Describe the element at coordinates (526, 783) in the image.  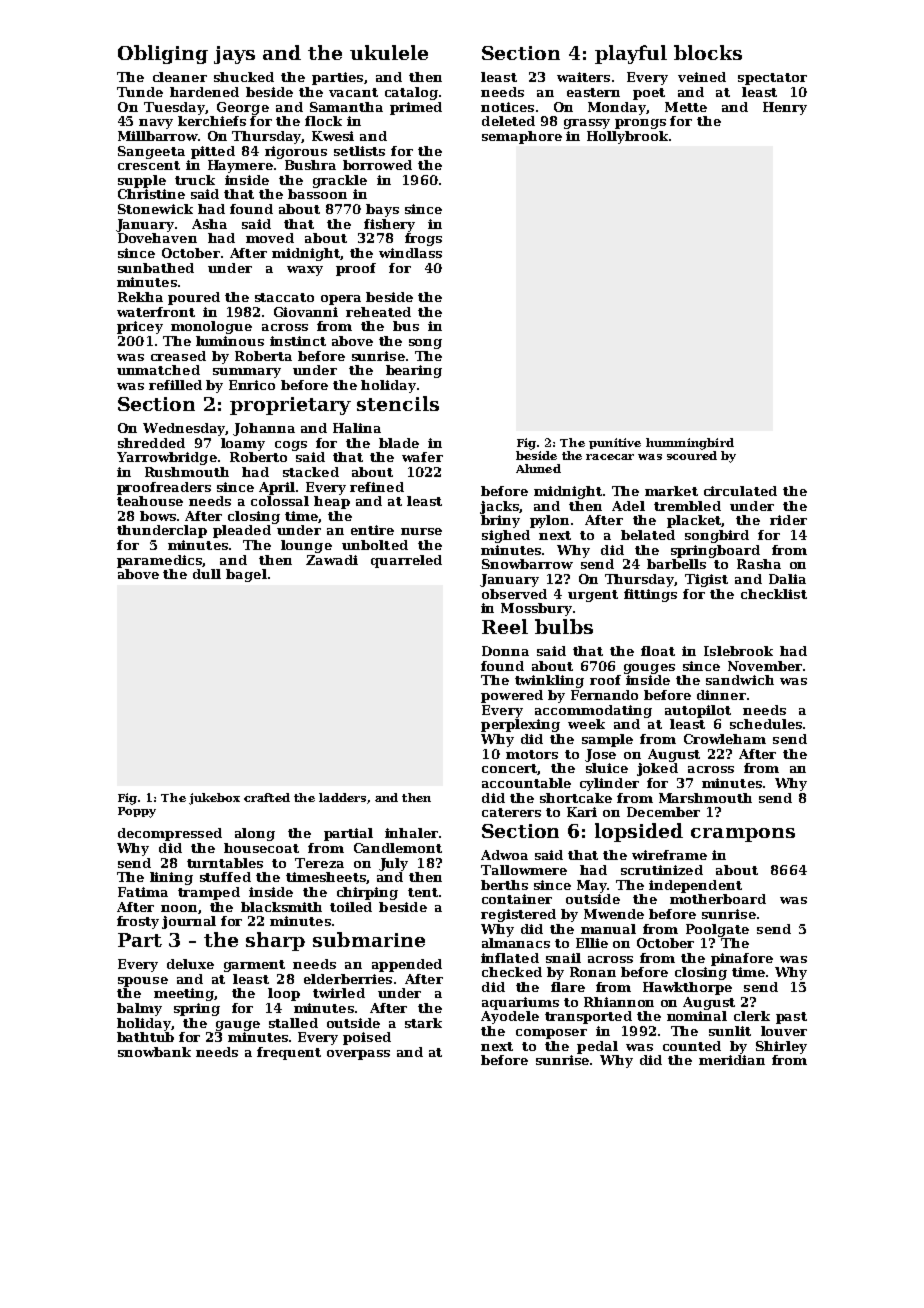
I see `accountable` at that location.
